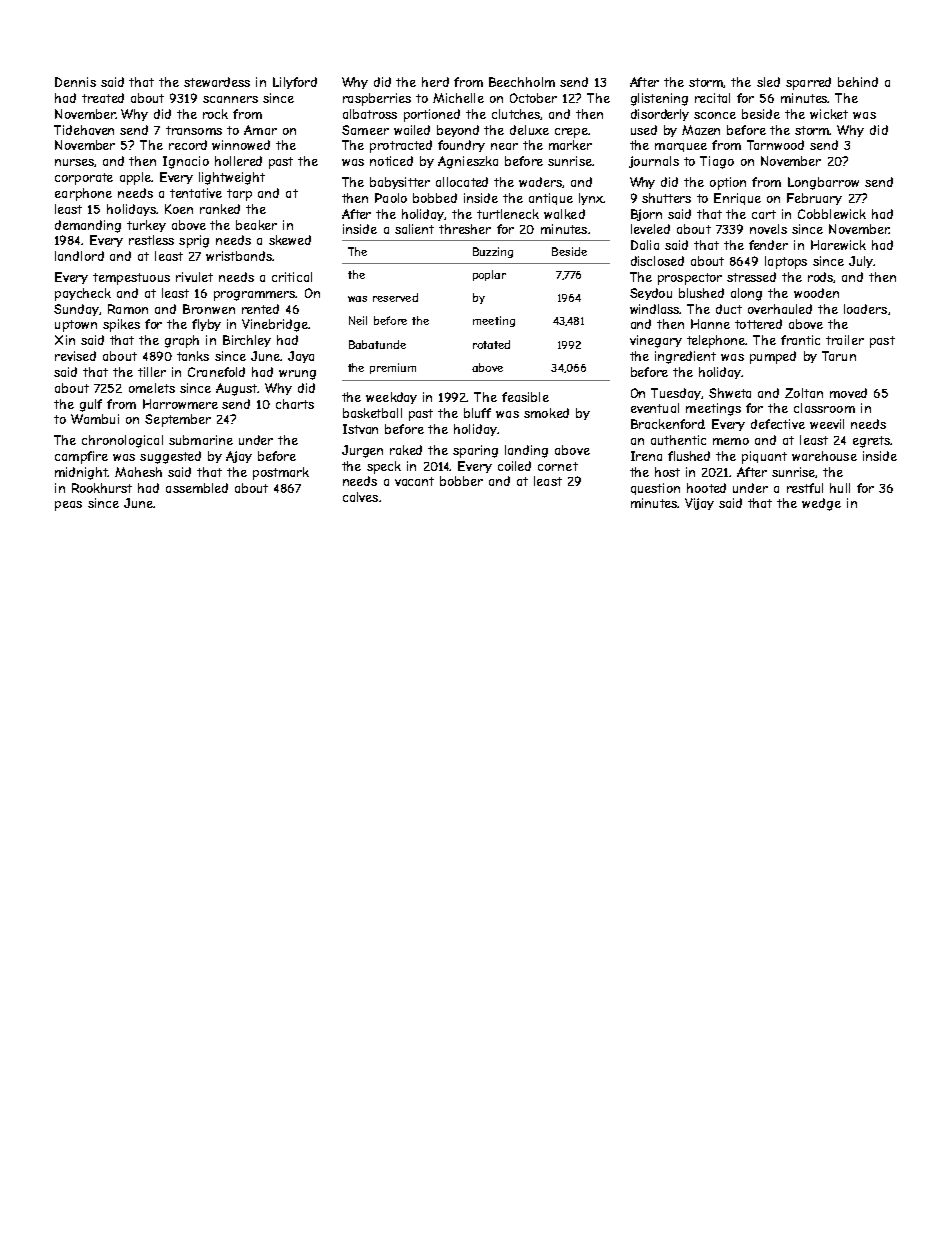  I want to click on Tuesday, so click(676, 394).
